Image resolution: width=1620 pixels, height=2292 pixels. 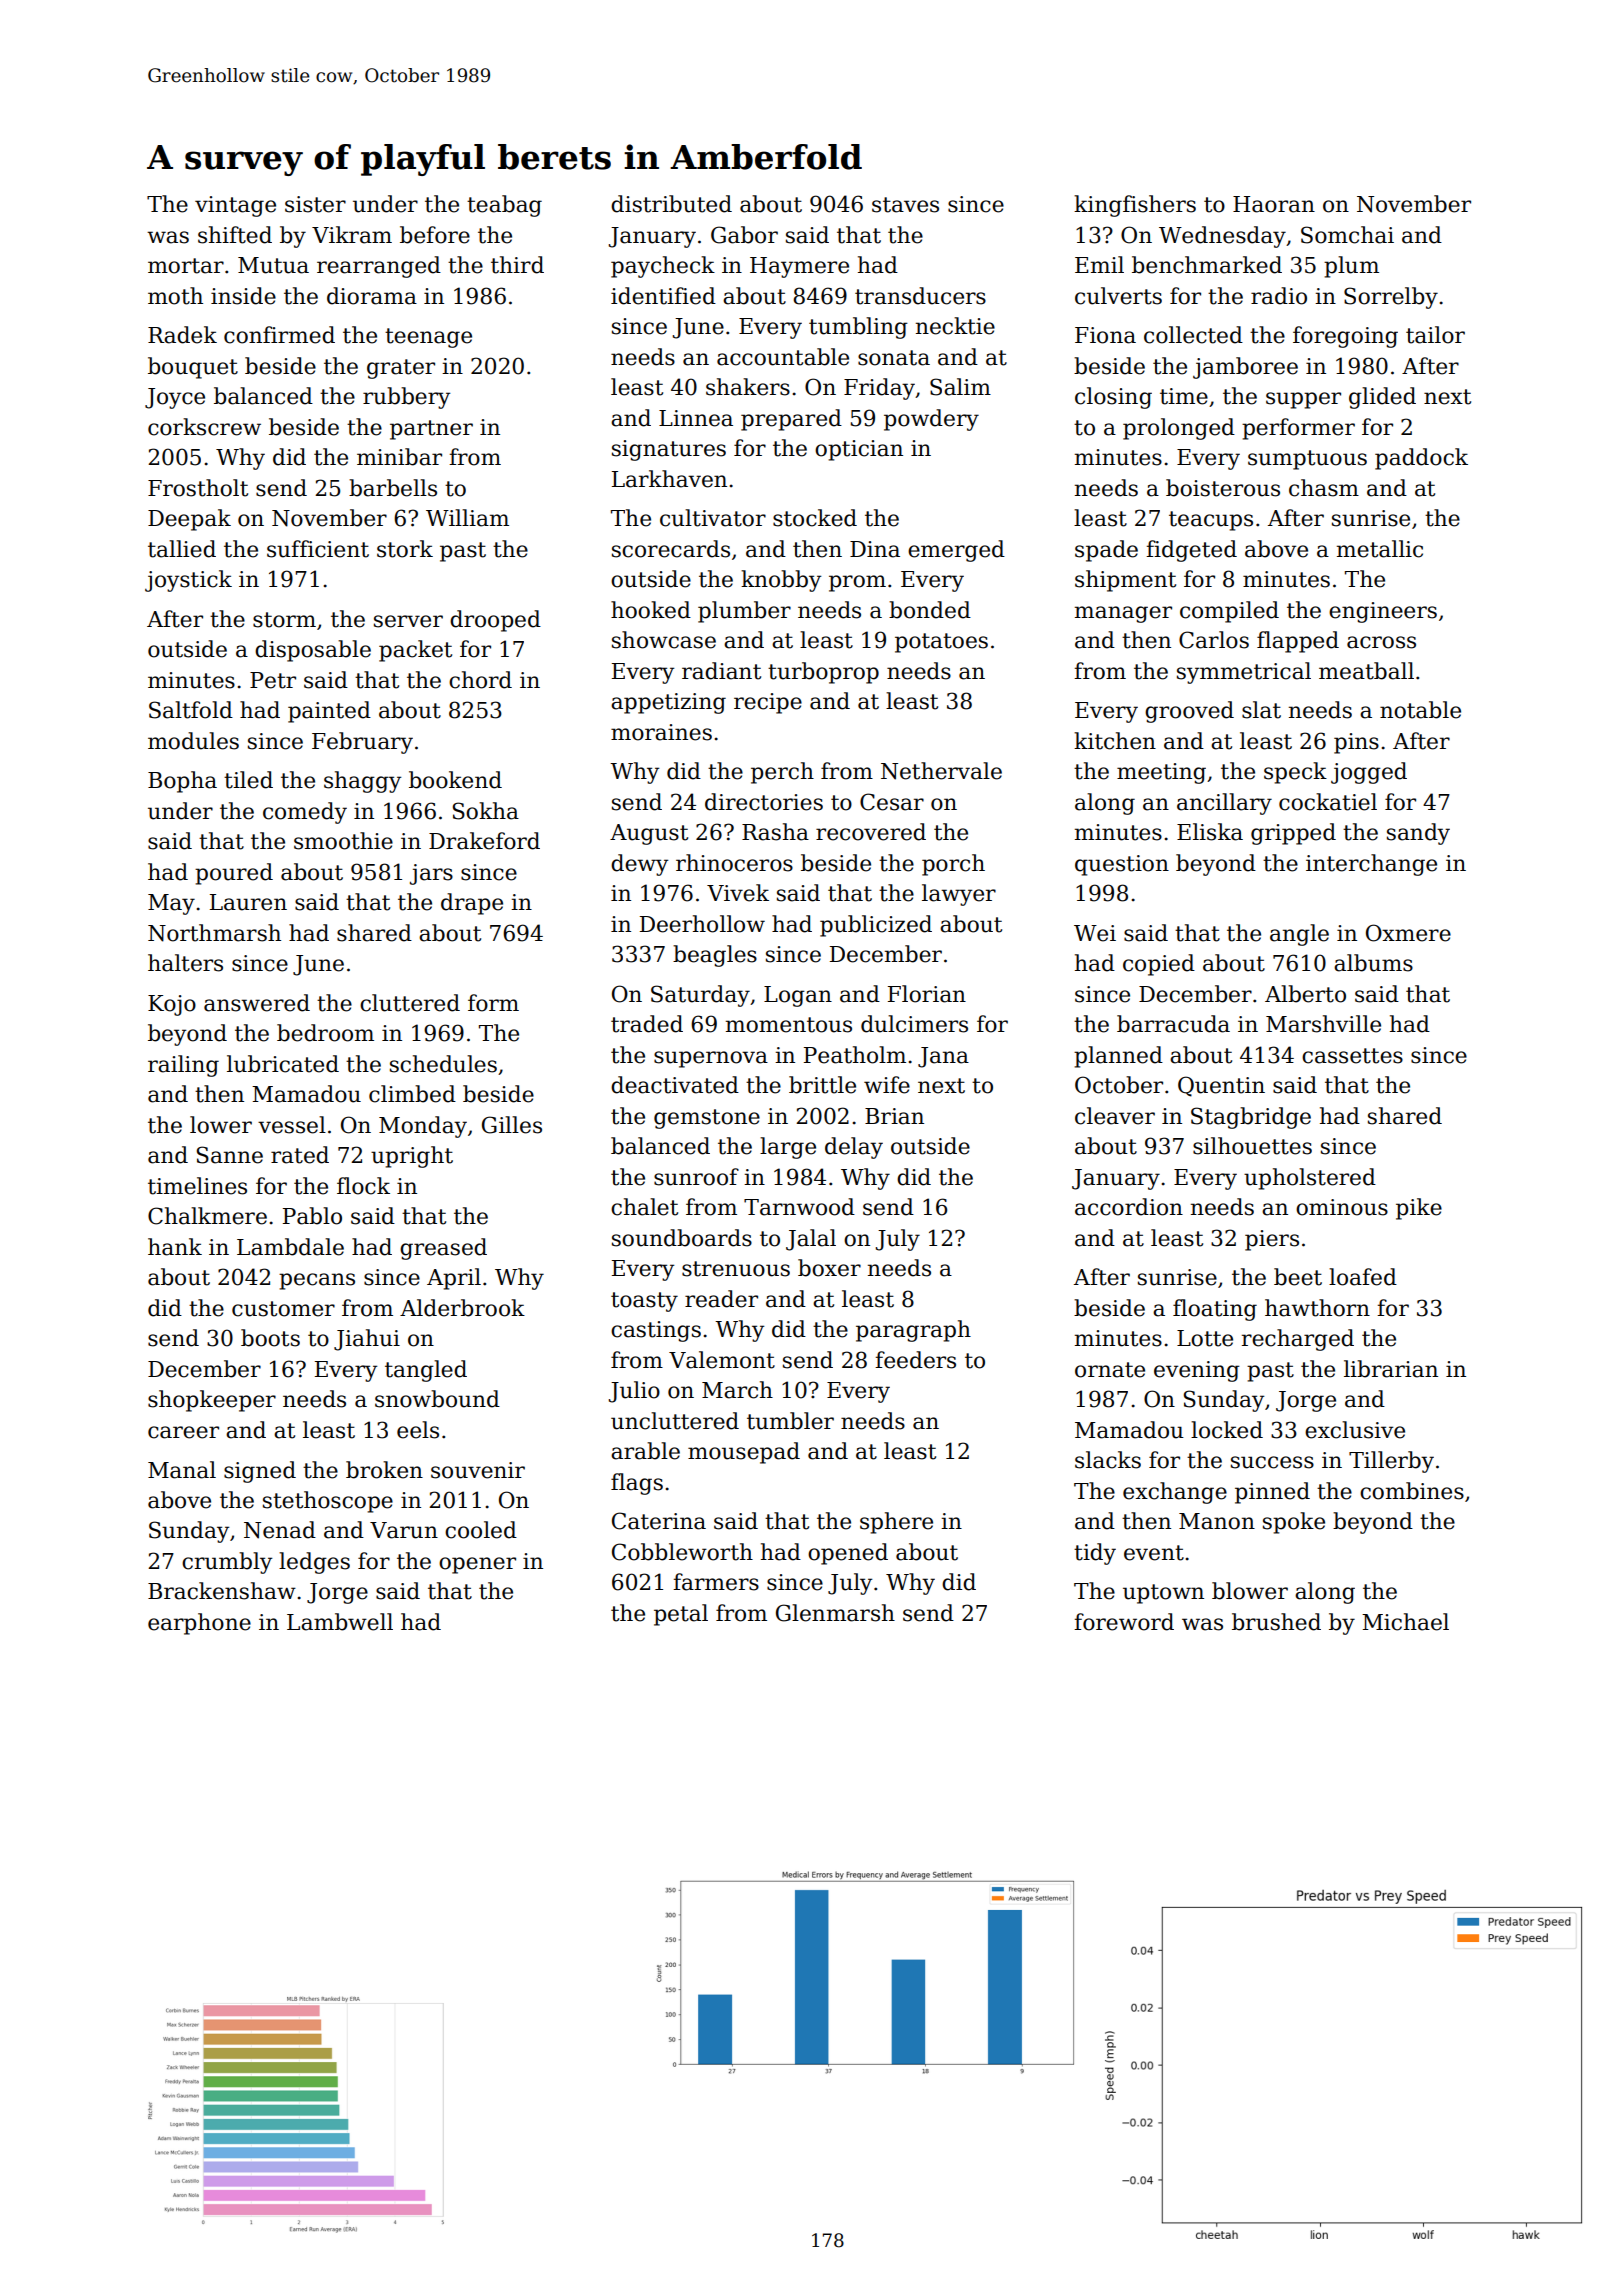 What do you see at coordinates (175, 1247) in the screenshot?
I see `hank` at bounding box center [175, 1247].
